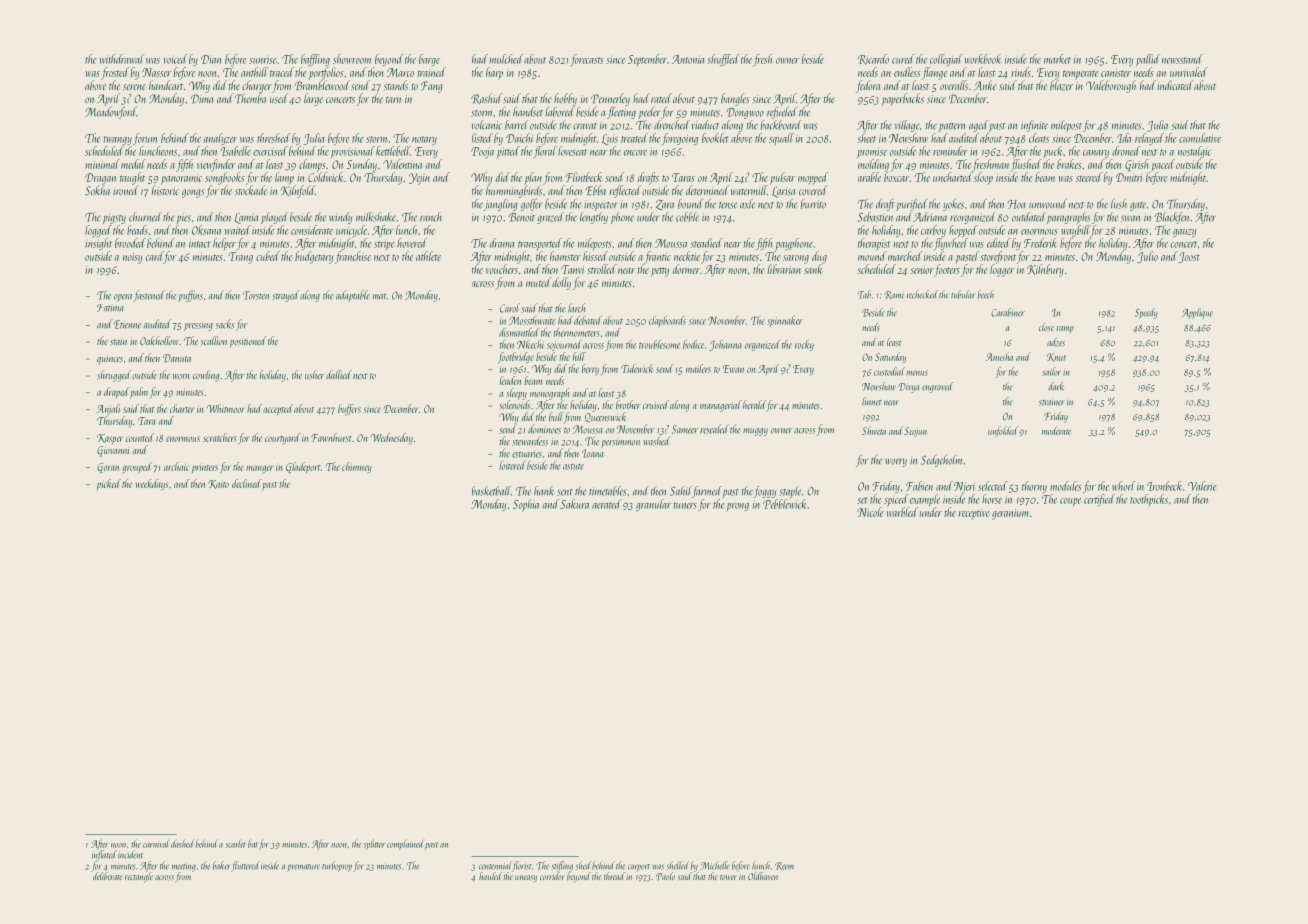  Describe the element at coordinates (337, 866) in the screenshot. I see `turboprop` at that location.
